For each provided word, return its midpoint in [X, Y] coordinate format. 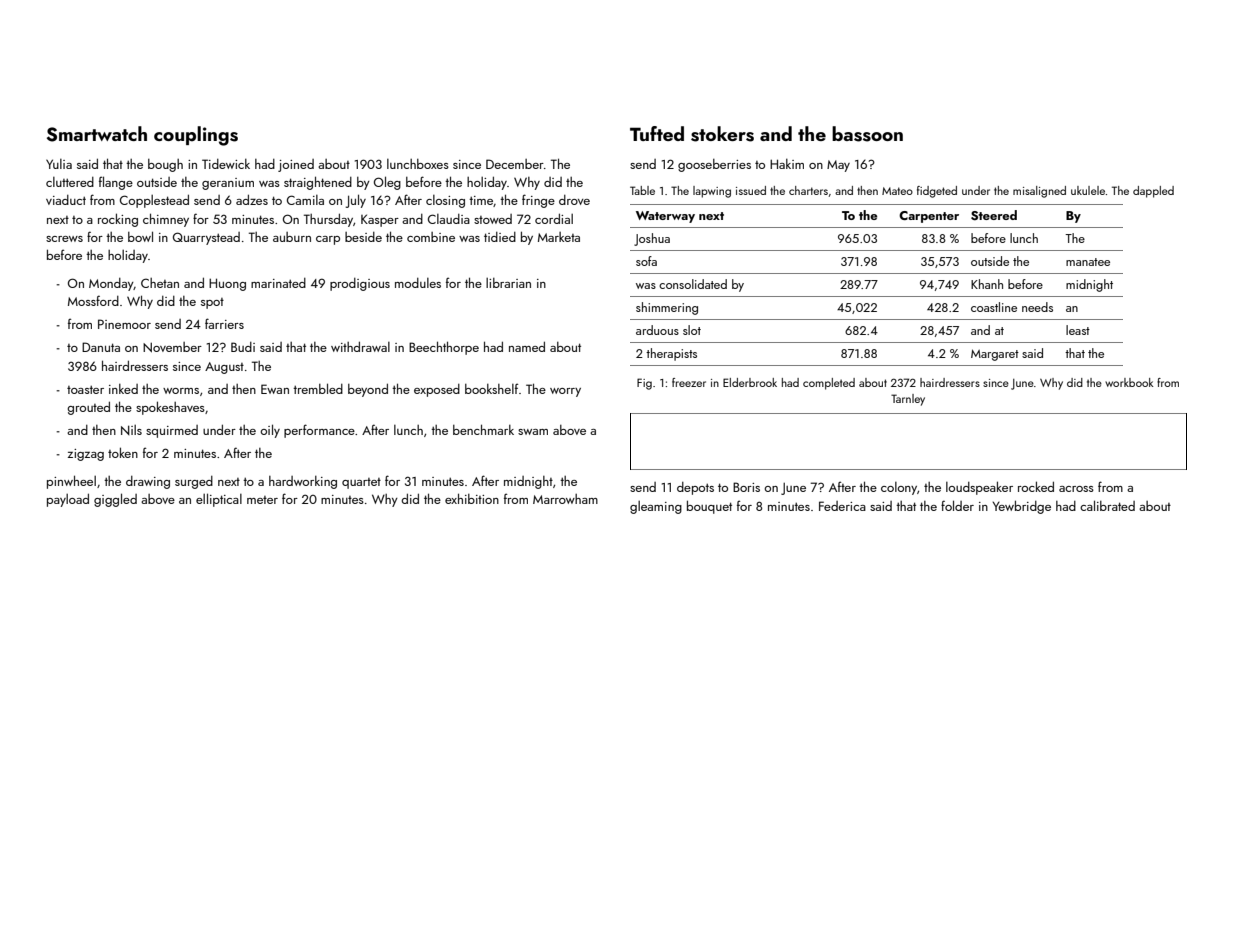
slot [692, 330]
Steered [994, 215]
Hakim [787, 164]
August [224, 368]
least [1078, 330]
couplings [196, 136]
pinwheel [71, 482]
